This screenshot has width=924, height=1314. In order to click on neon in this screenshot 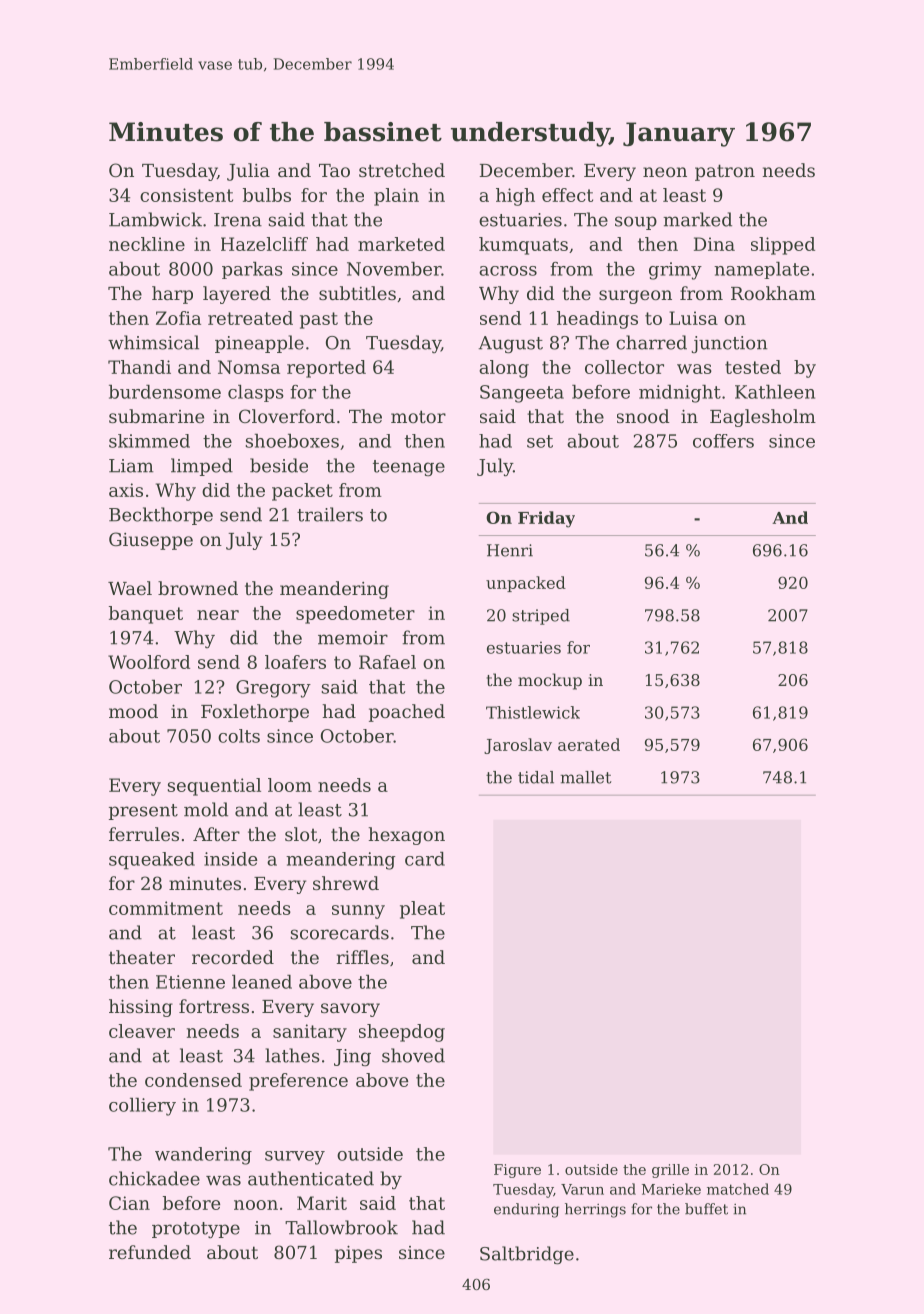, I will do `click(665, 172)`.
